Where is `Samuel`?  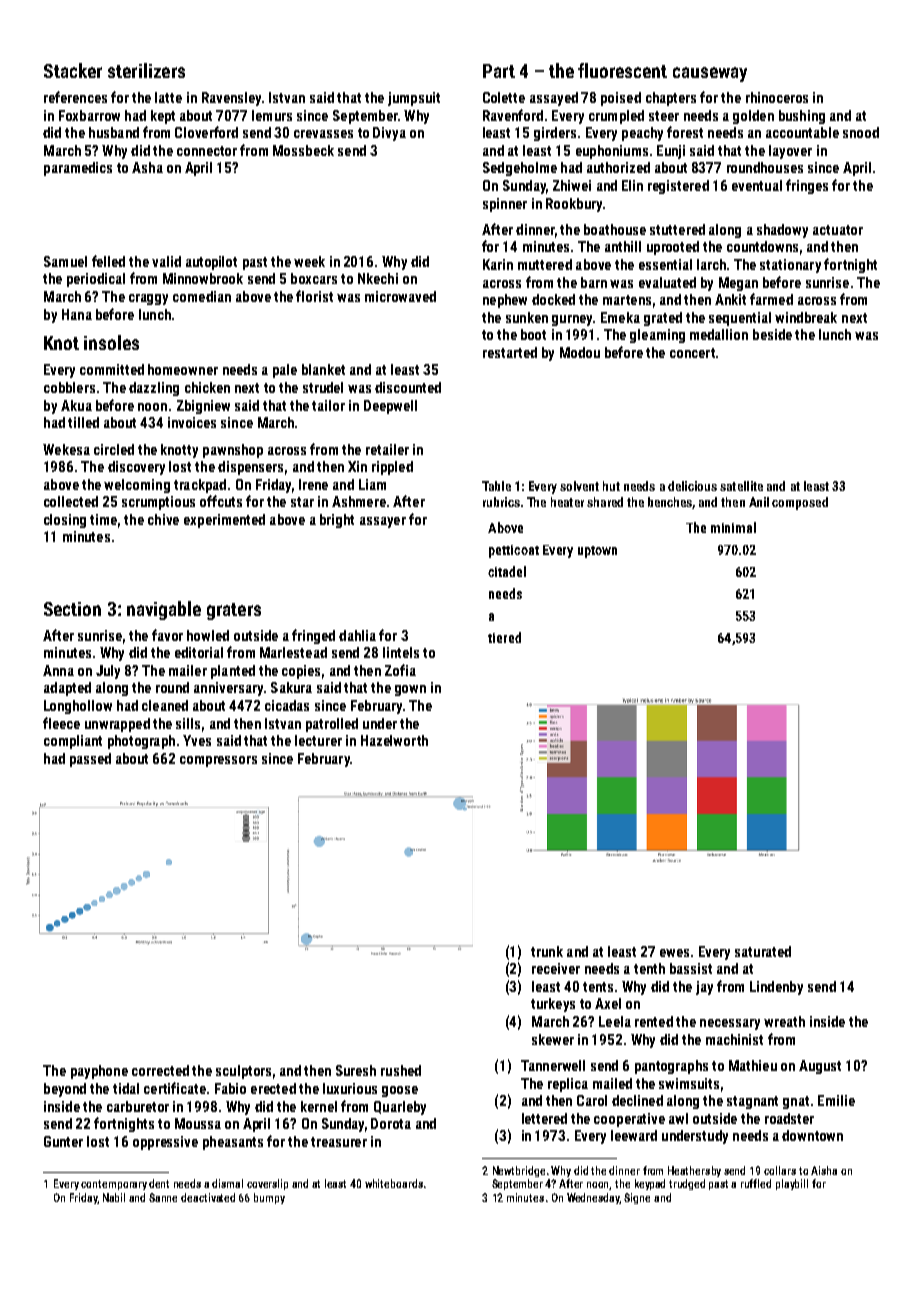
Samuel is located at coordinates (65, 261).
